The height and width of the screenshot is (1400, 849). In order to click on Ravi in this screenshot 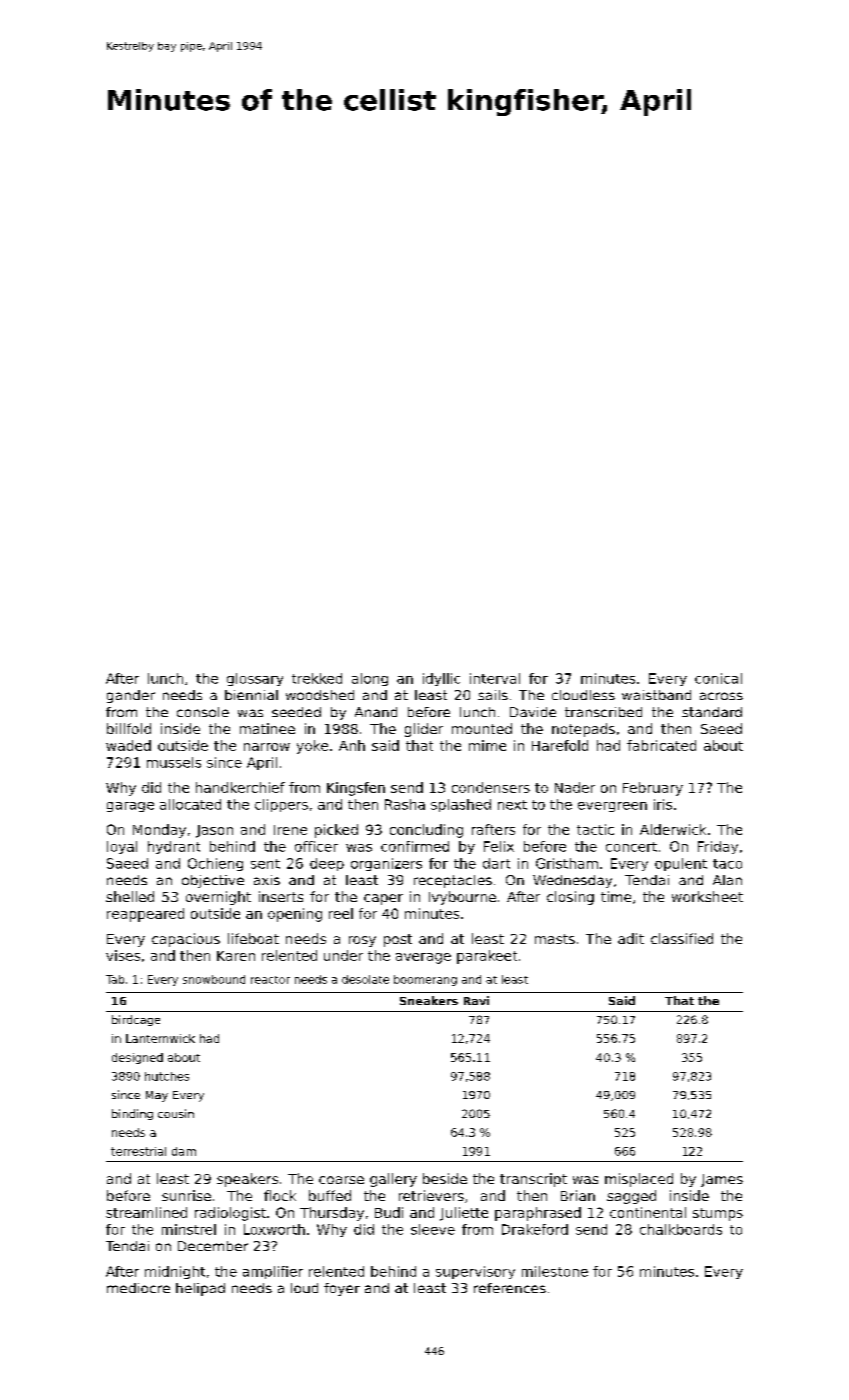, I will do `click(476, 1000)`.
